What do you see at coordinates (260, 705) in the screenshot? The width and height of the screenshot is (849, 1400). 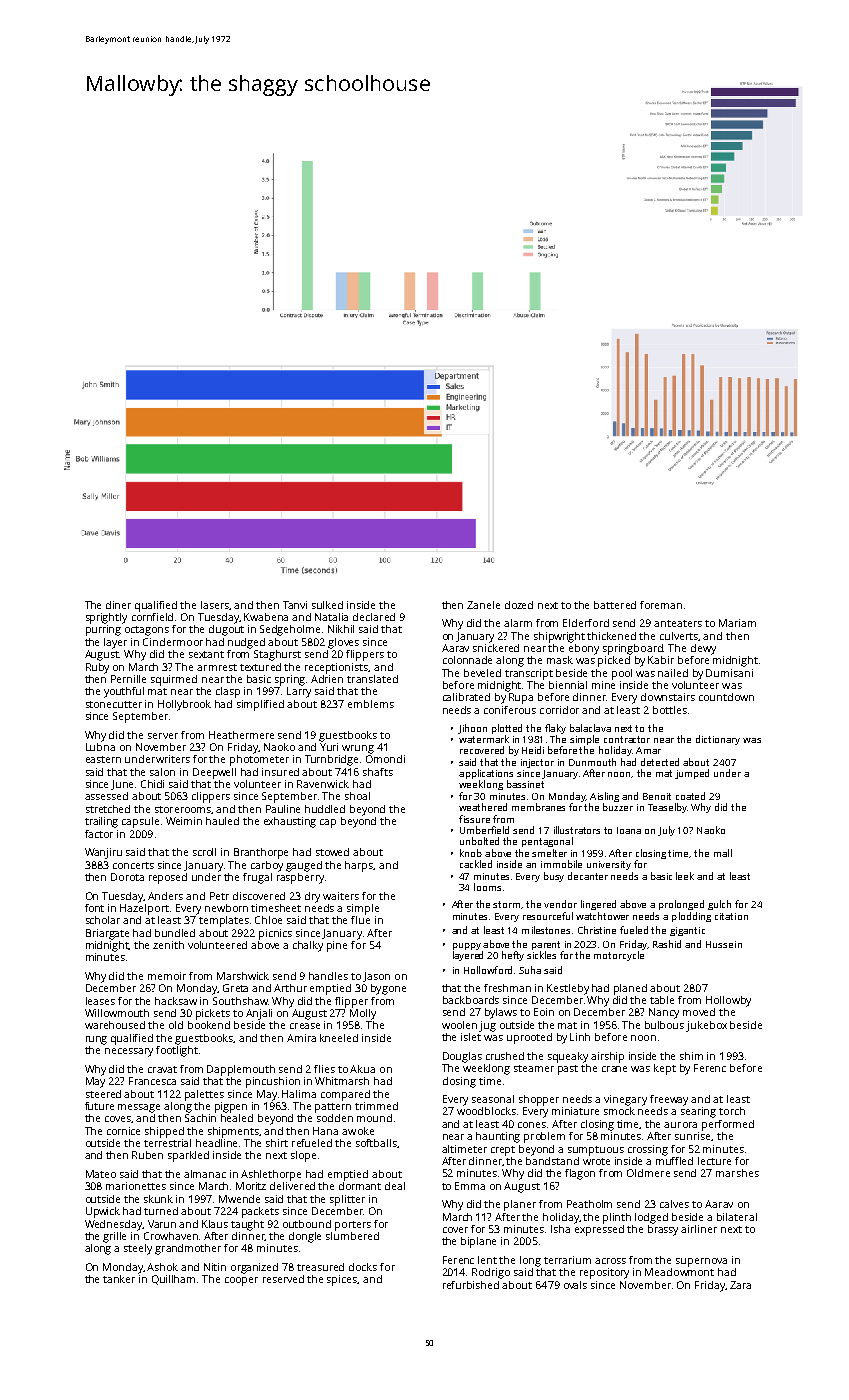 I see `simplified` at bounding box center [260, 705].
